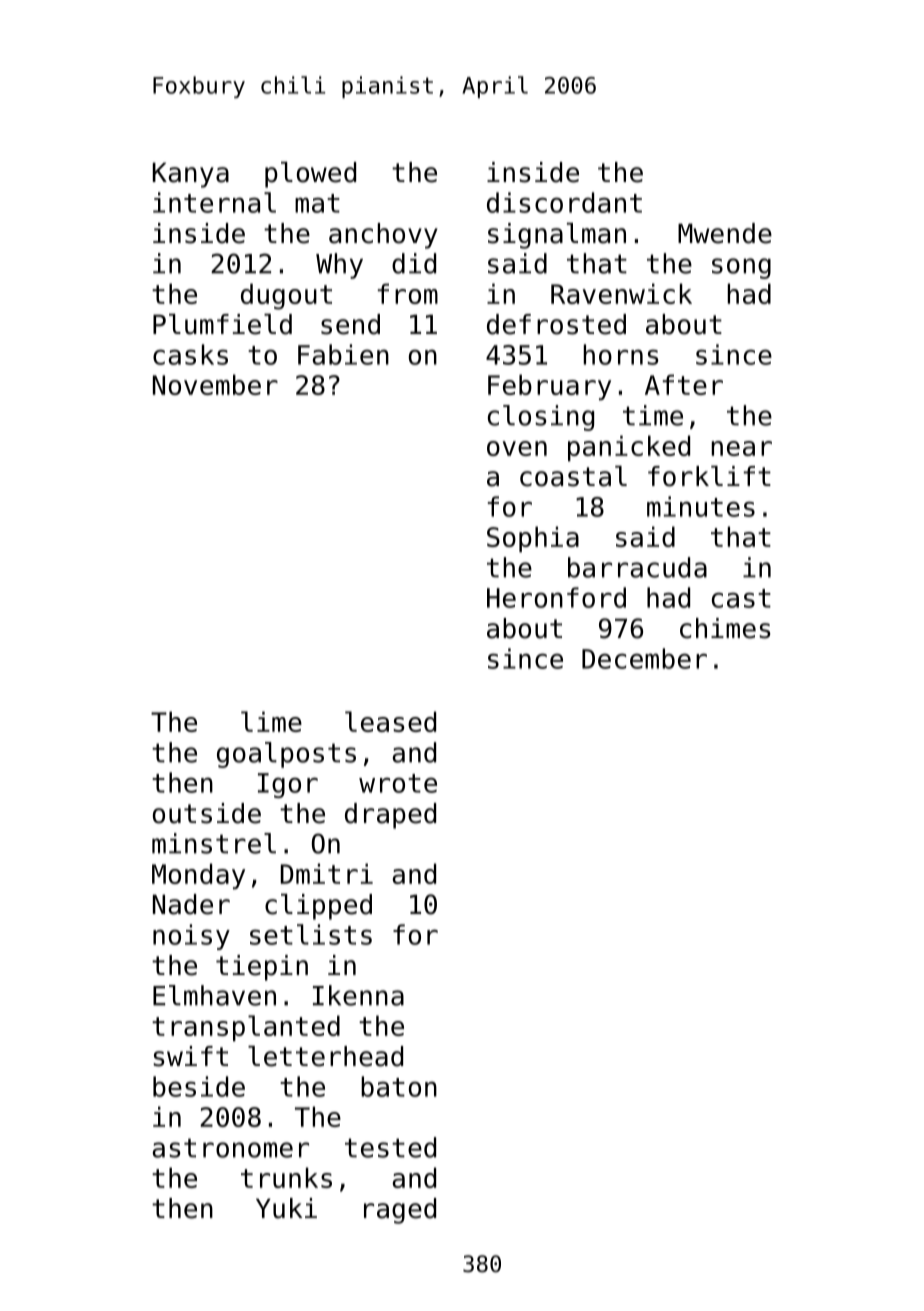 This screenshot has width=924, height=1311. Describe the element at coordinates (399, 1086) in the screenshot. I see `baton` at that location.
